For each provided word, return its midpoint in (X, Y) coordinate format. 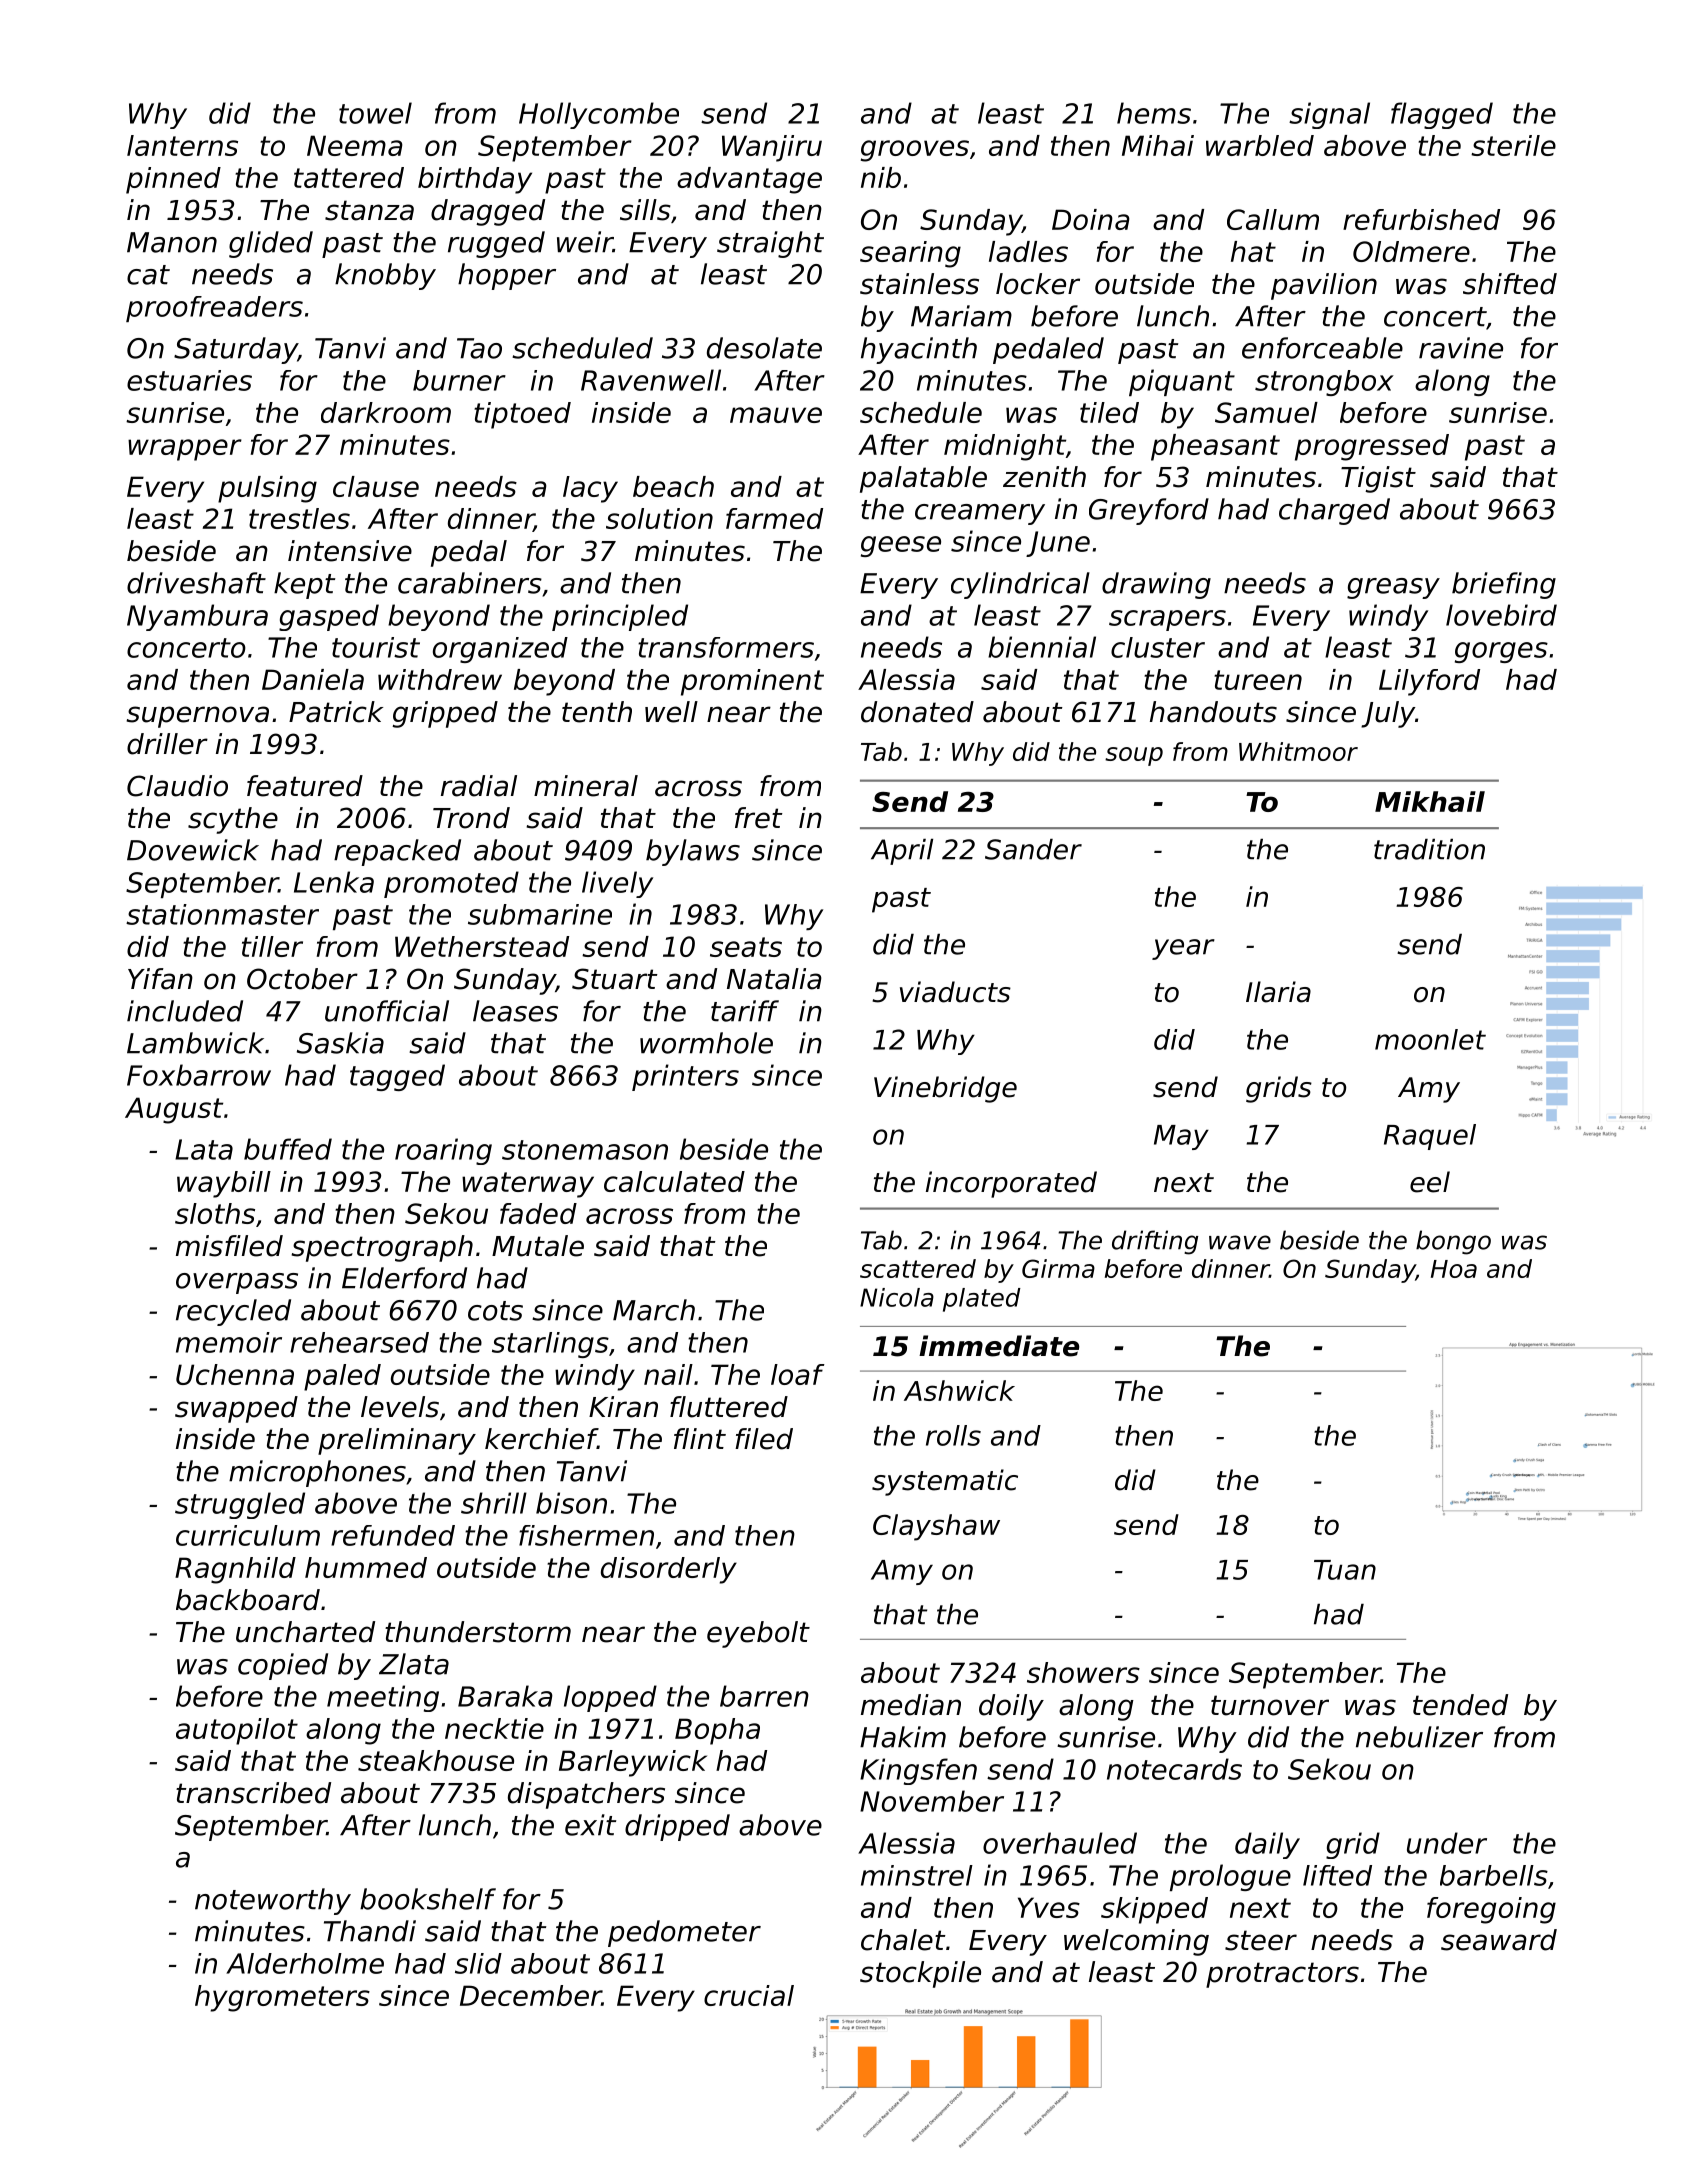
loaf (798, 1374)
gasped (329, 617)
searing (910, 254)
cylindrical (1020, 585)
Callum (1273, 219)
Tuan (1345, 1570)
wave (1240, 1242)
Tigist (1378, 479)
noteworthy (273, 1901)
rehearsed (359, 1342)
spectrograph (382, 1248)
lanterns (182, 145)
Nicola (897, 1297)
